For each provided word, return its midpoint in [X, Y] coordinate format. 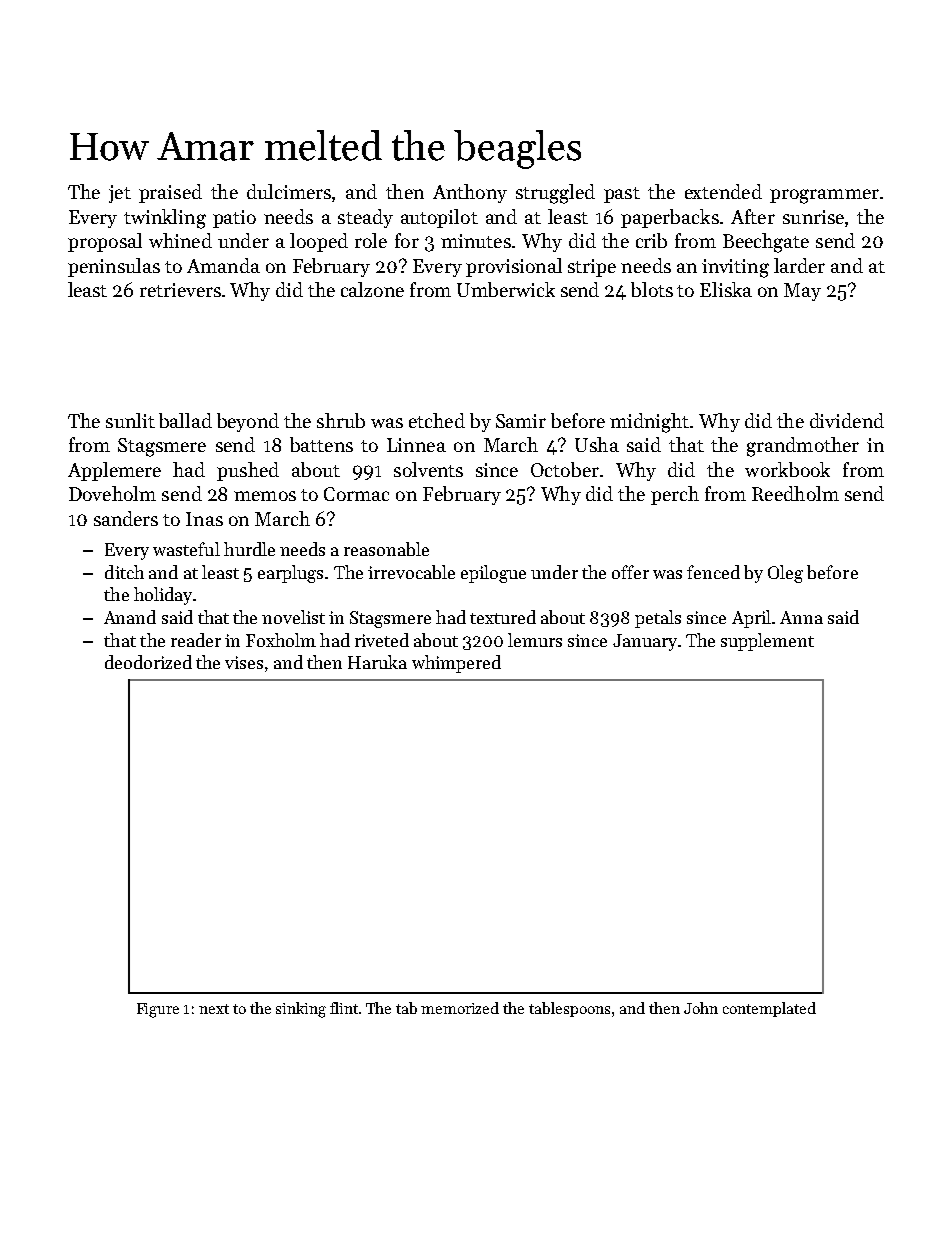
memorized [460, 1008]
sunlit [130, 420]
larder [799, 265]
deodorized [148, 662]
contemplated [769, 1009]
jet [120, 194]
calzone [372, 289]
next [214, 1009]
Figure [158, 1010]
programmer [824, 196]
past [622, 195]
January [645, 642]
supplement [767, 642]
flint [344, 1008]
